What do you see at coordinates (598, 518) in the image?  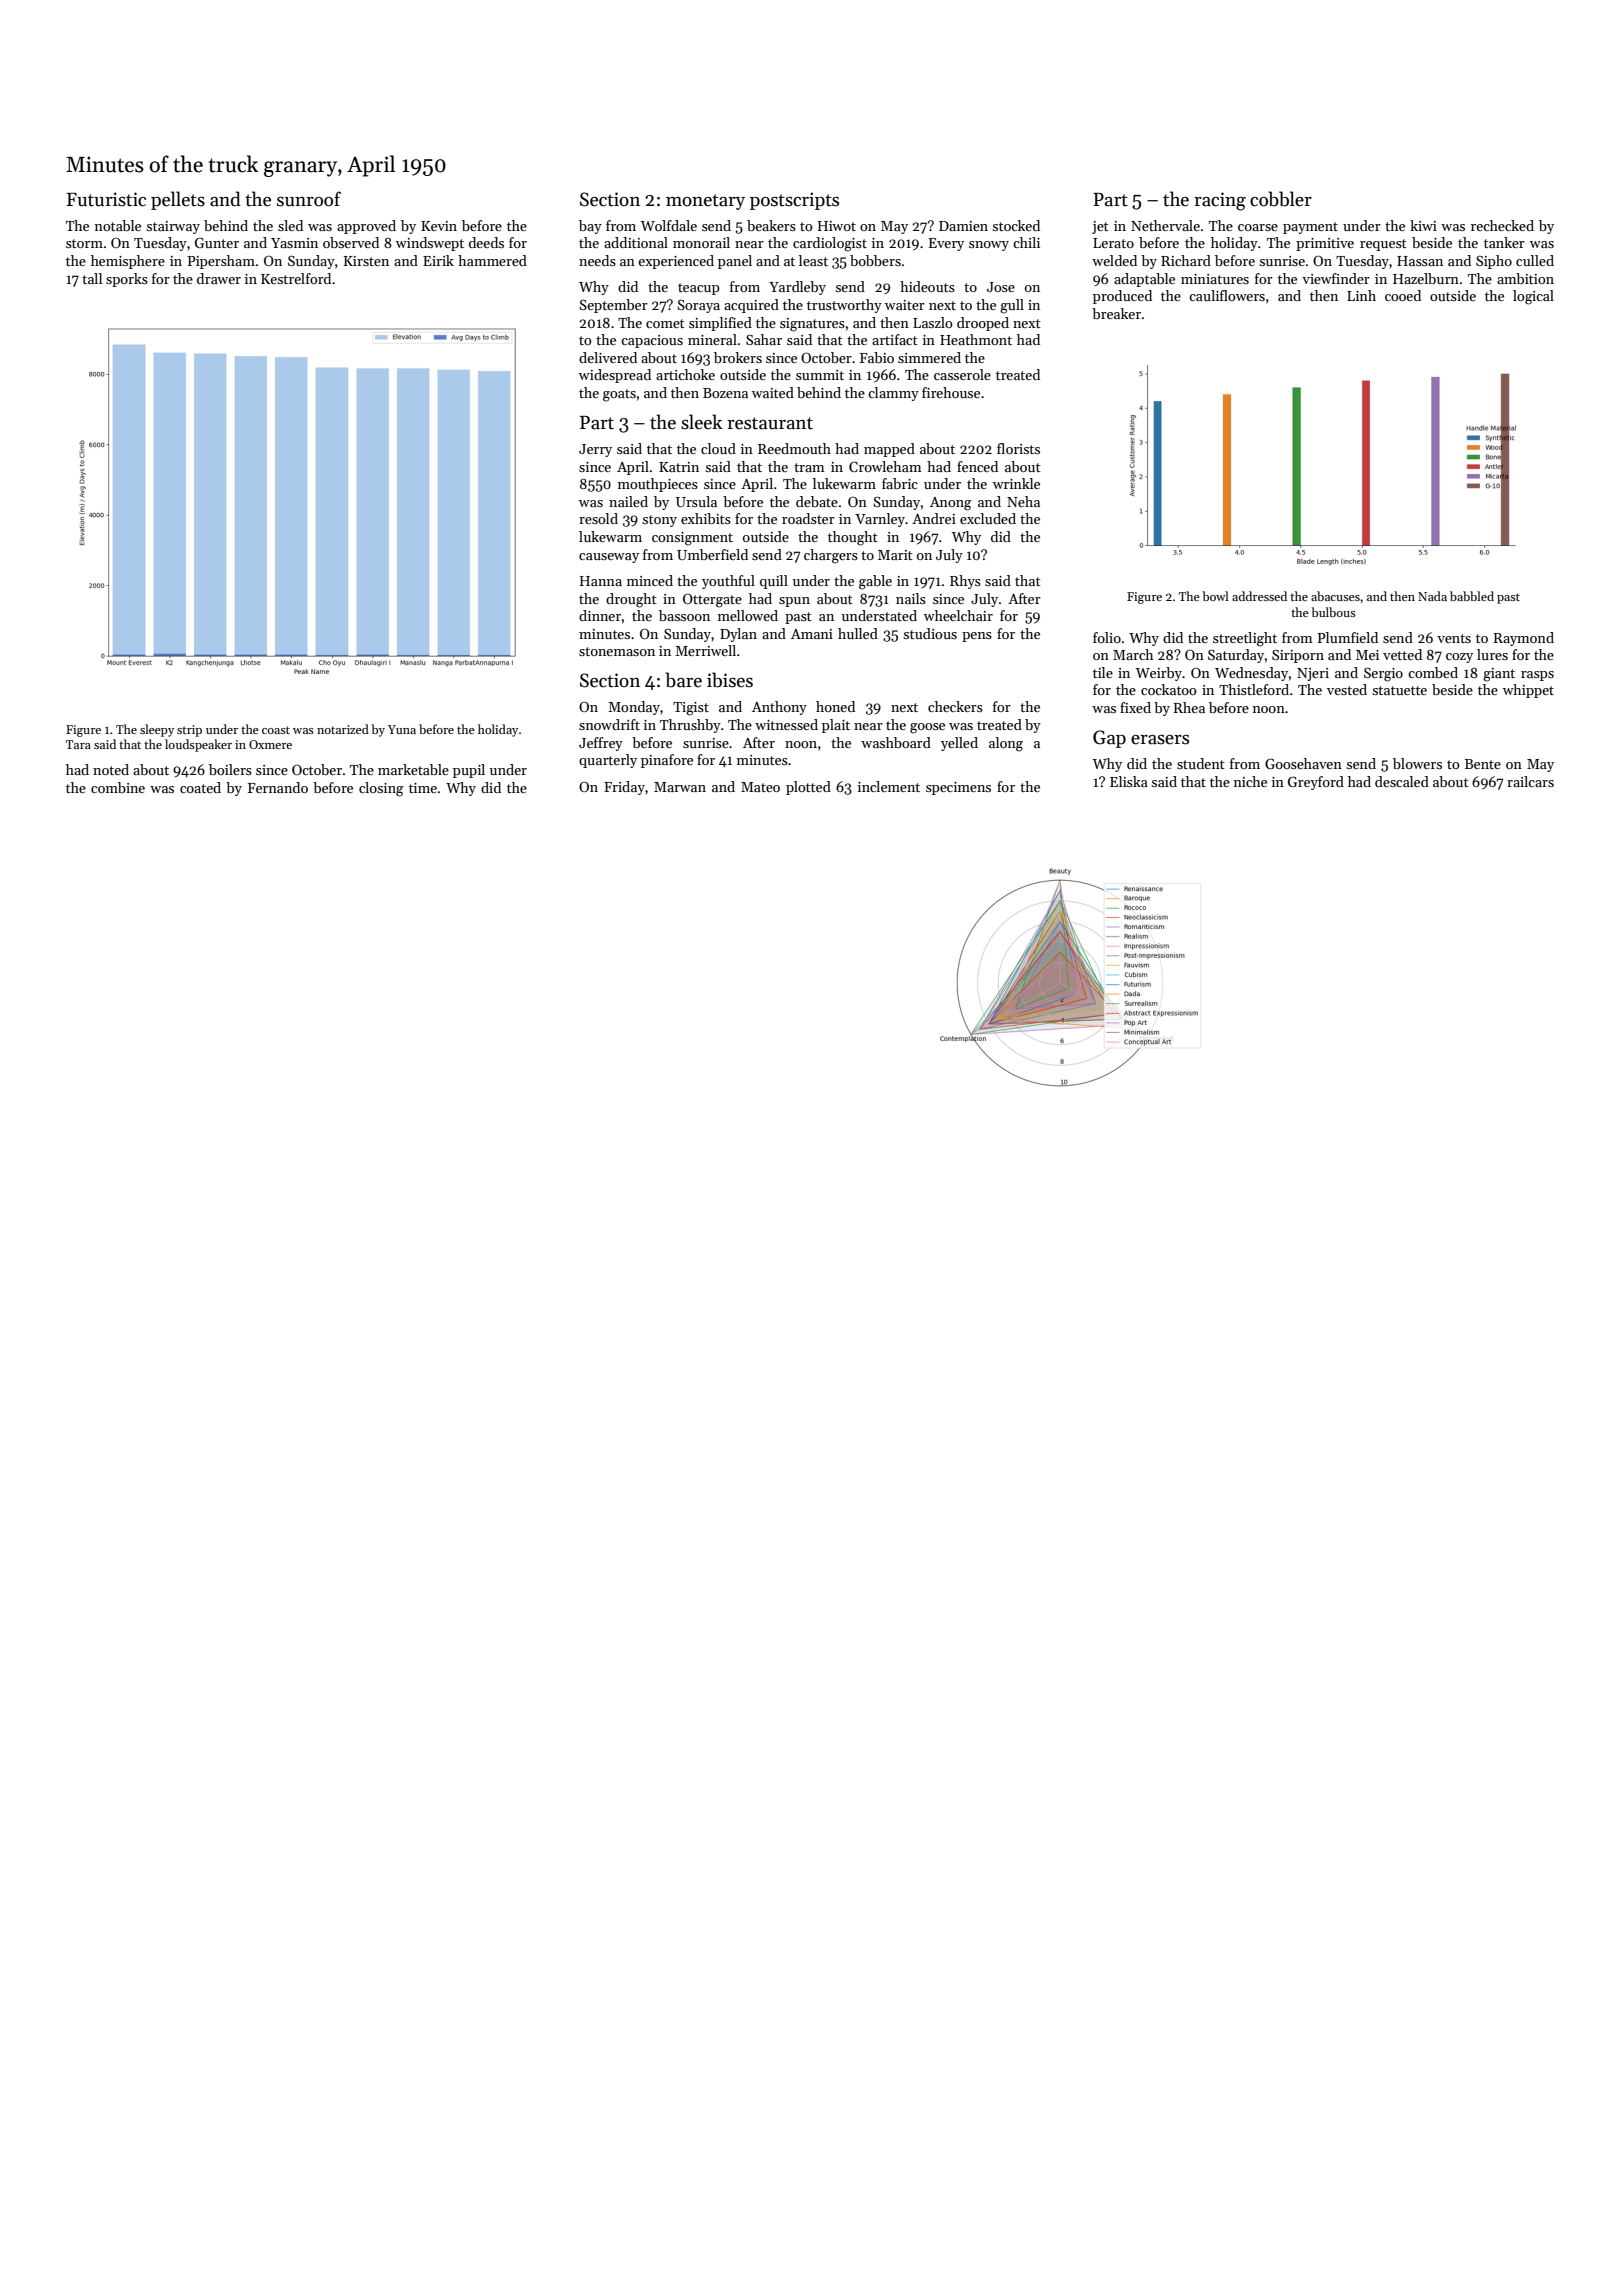 I see `resold` at bounding box center [598, 518].
